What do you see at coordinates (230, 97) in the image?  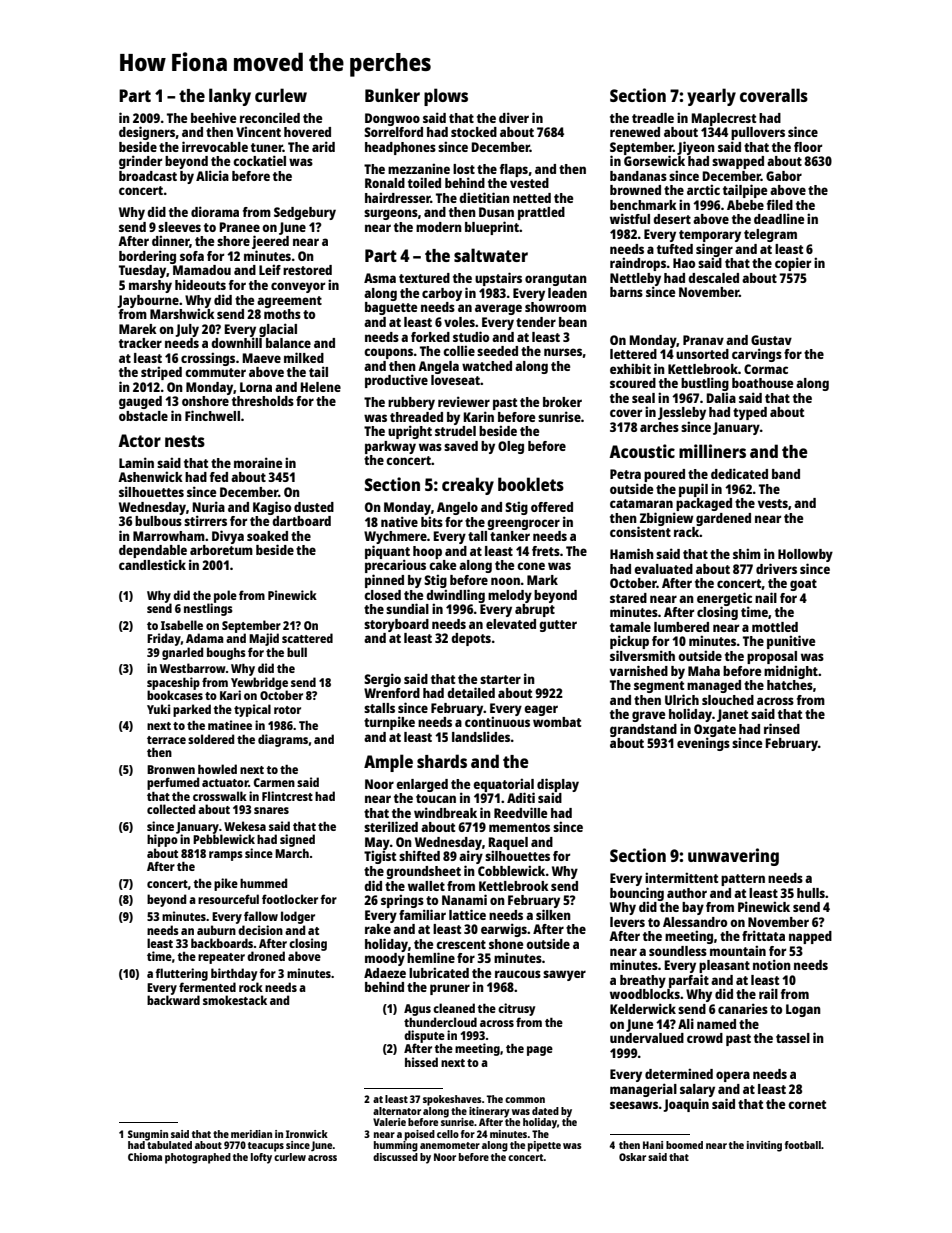 I see `lanky` at bounding box center [230, 97].
